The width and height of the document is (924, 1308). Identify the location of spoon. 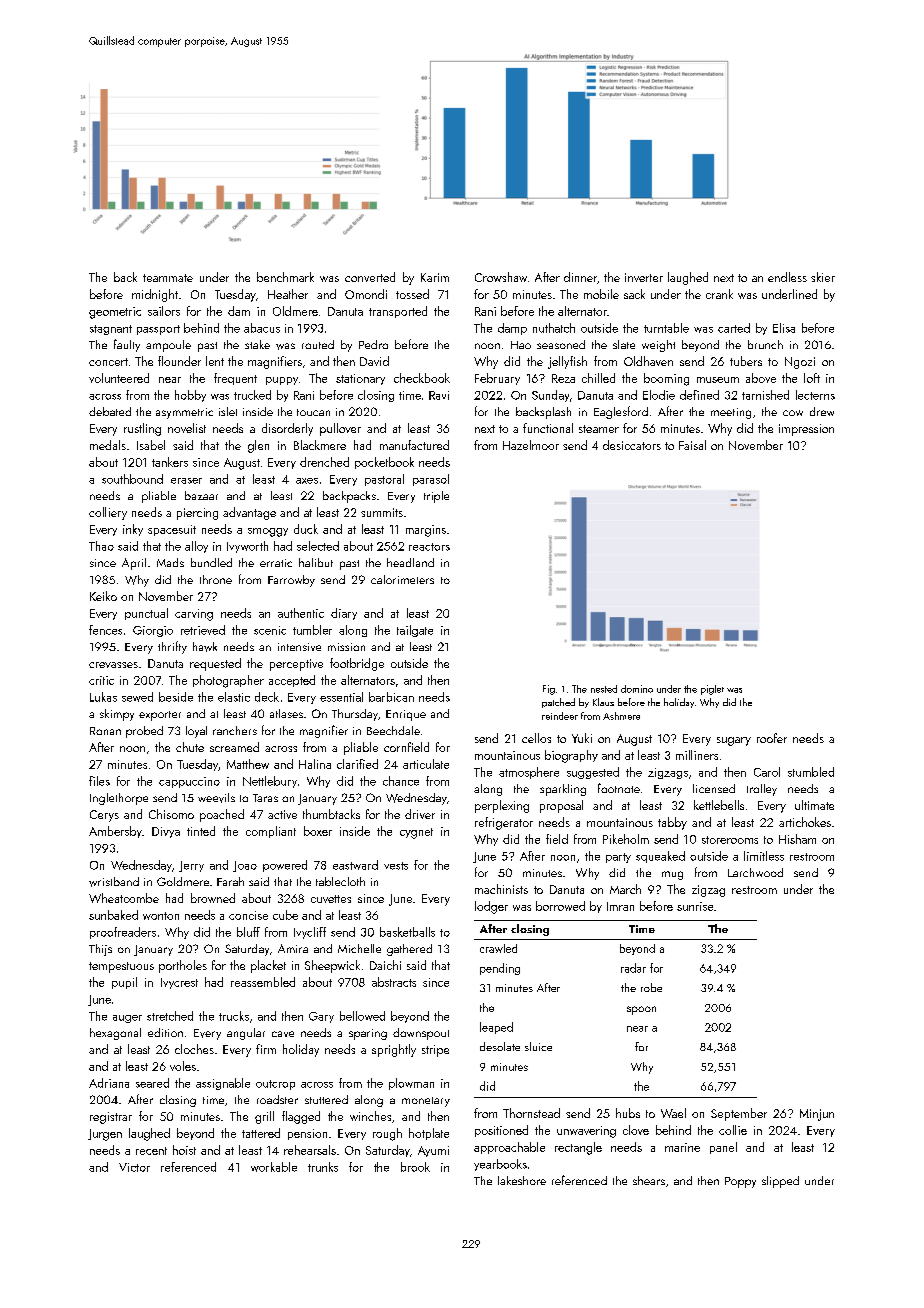
(641, 1010).
